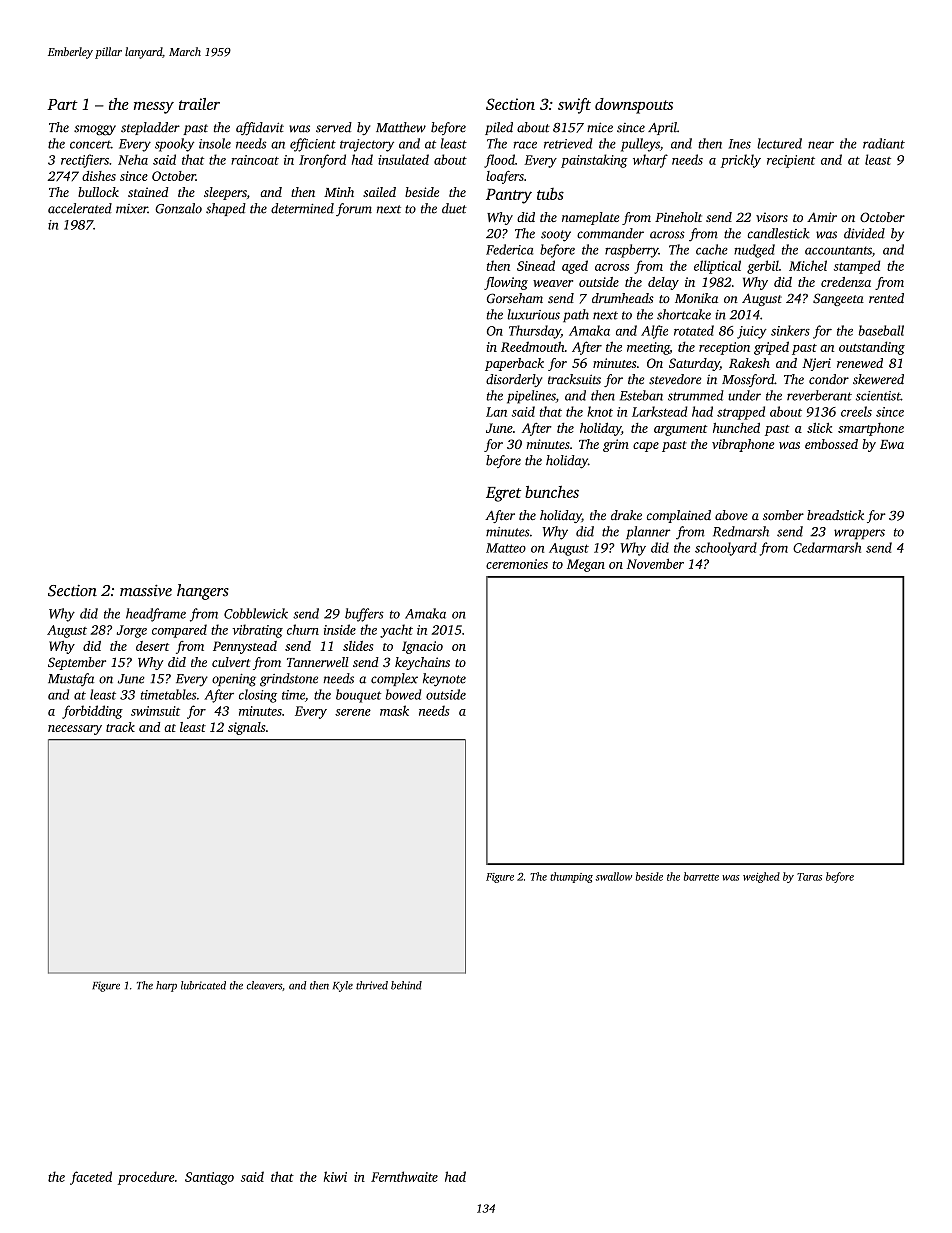 The image size is (952, 1233). I want to click on massive, so click(146, 590).
